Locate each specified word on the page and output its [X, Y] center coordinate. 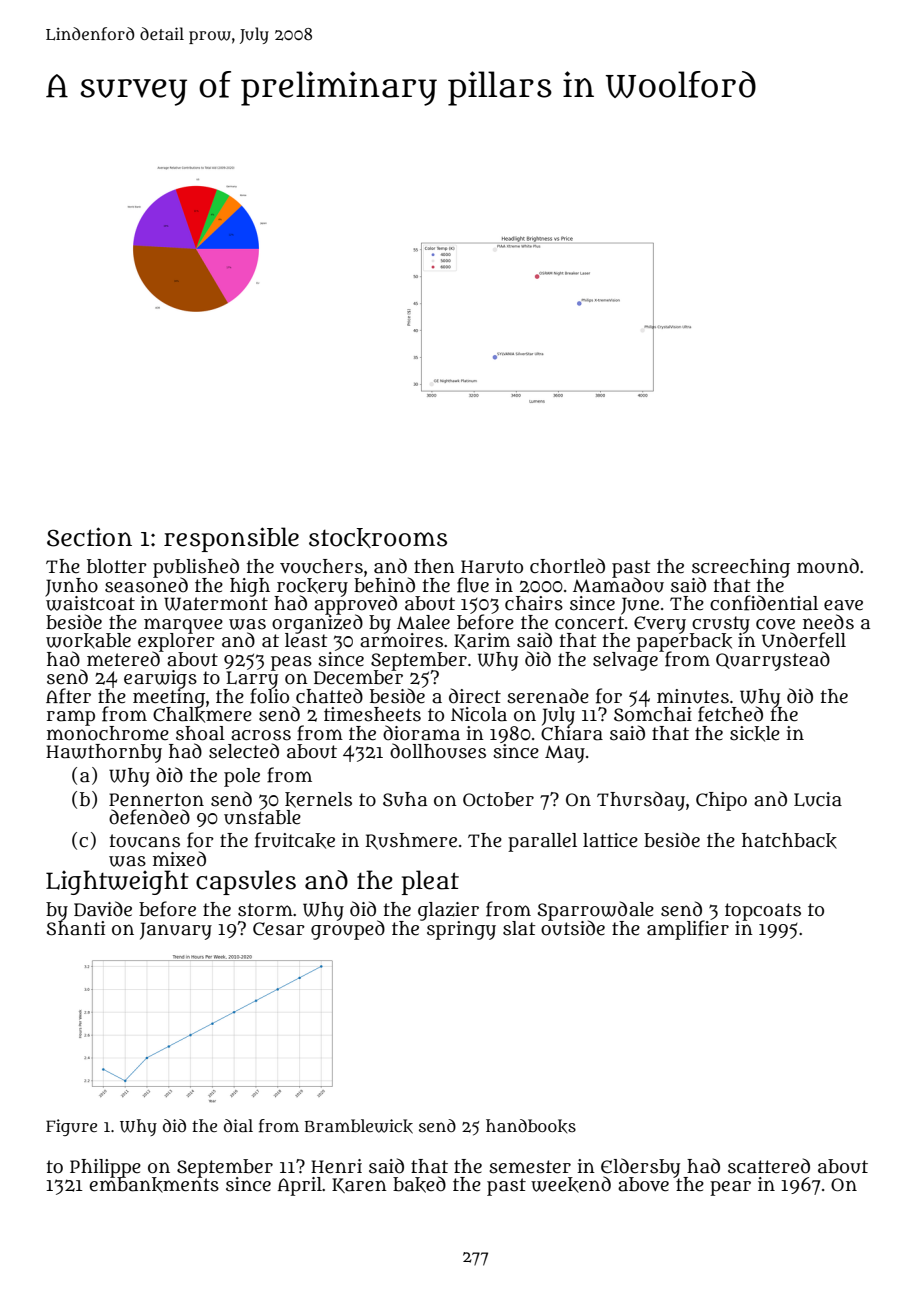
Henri [336, 1166]
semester [530, 1167]
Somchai [653, 714]
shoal [200, 733]
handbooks [531, 1126]
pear [730, 1188]
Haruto [492, 567]
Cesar [279, 929]
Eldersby [640, 1167]
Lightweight [117, 882]
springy [461, 930]
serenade [548, 696]
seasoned [146, 585]
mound [828, 566]
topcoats [763, 911]
